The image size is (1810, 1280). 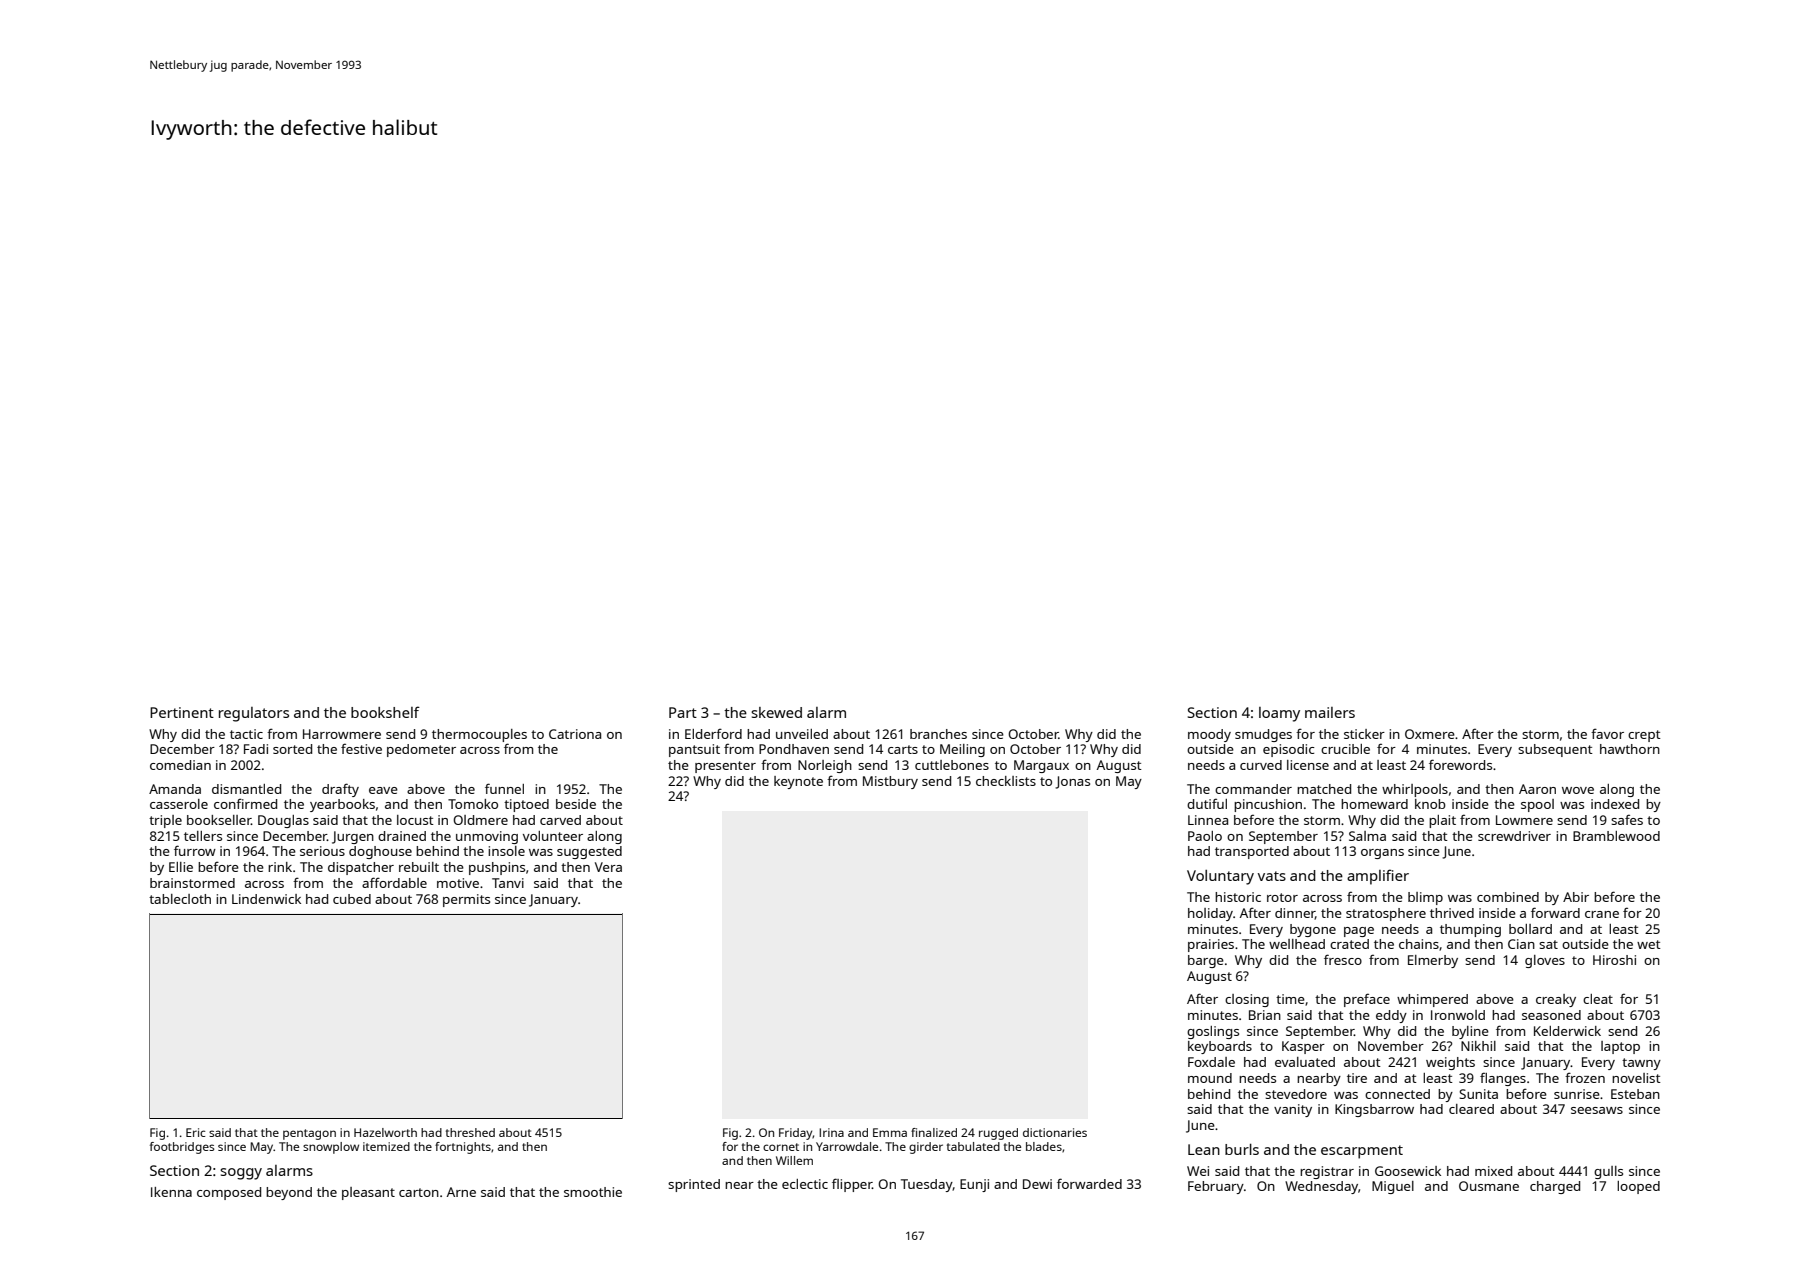 I want to click on cubed, so click(x=352, y=899).
